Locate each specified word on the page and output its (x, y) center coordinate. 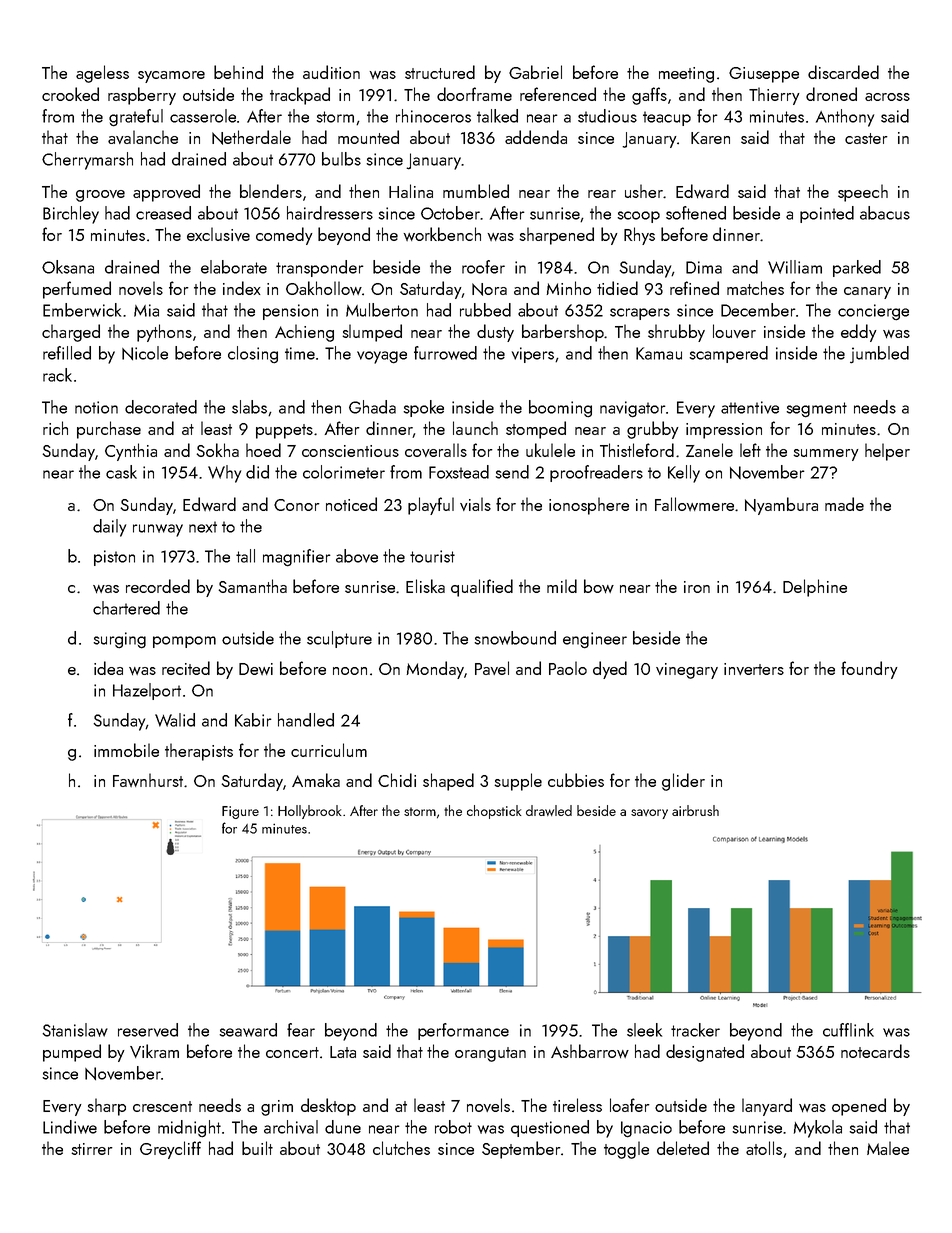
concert (292, 1052)
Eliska (425, 586)
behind (238, 72)
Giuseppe (764, 75)
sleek (644, 1030)
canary (867, 293)
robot (453, 1127)
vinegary (687, 671)
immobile (126, 750)
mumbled (476, 191)
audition (331, 72)
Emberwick (82, 310)
